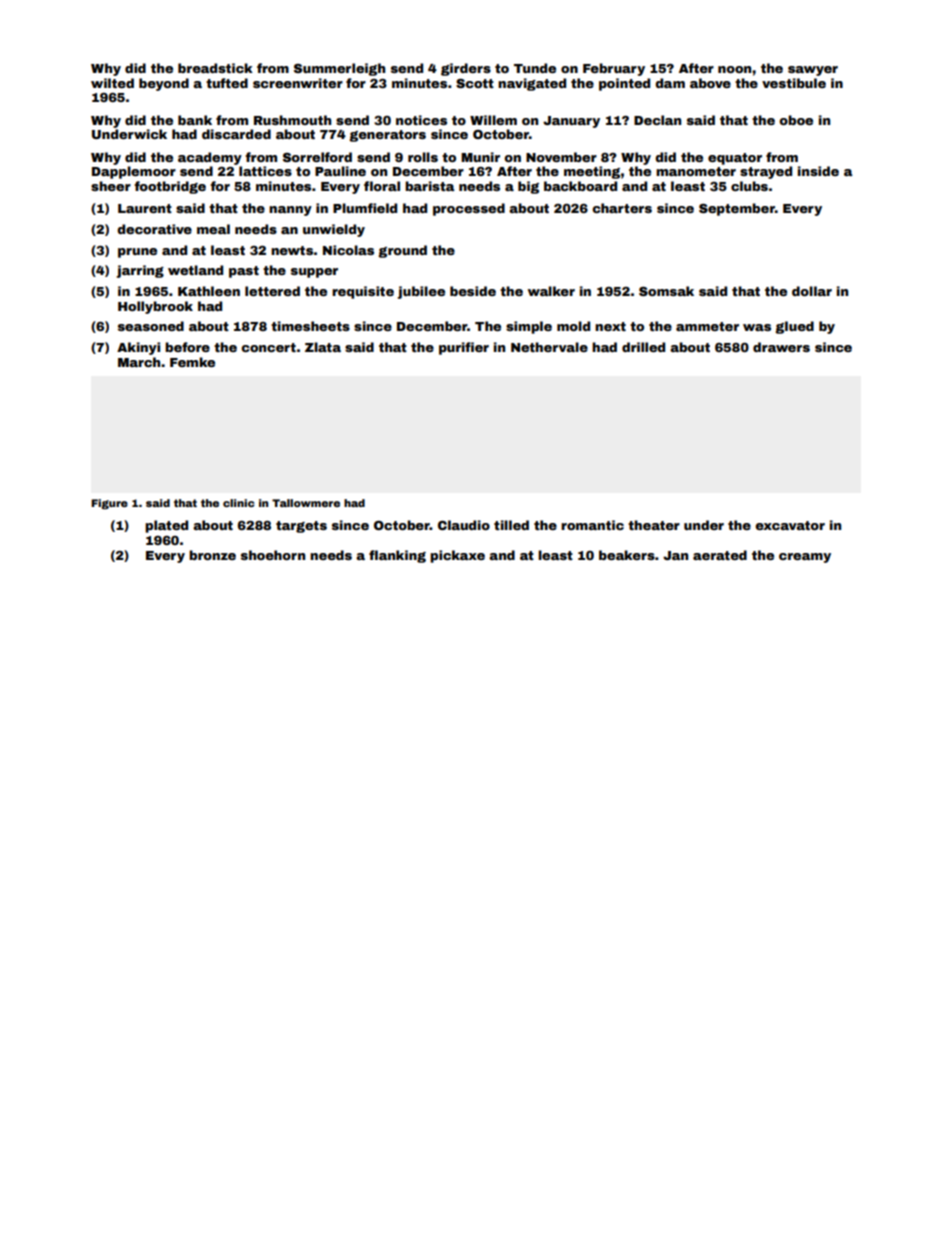 Image resolution: width=952 pixels, height=1233 pixels. I want to click on sheer, so click(111, 186).
